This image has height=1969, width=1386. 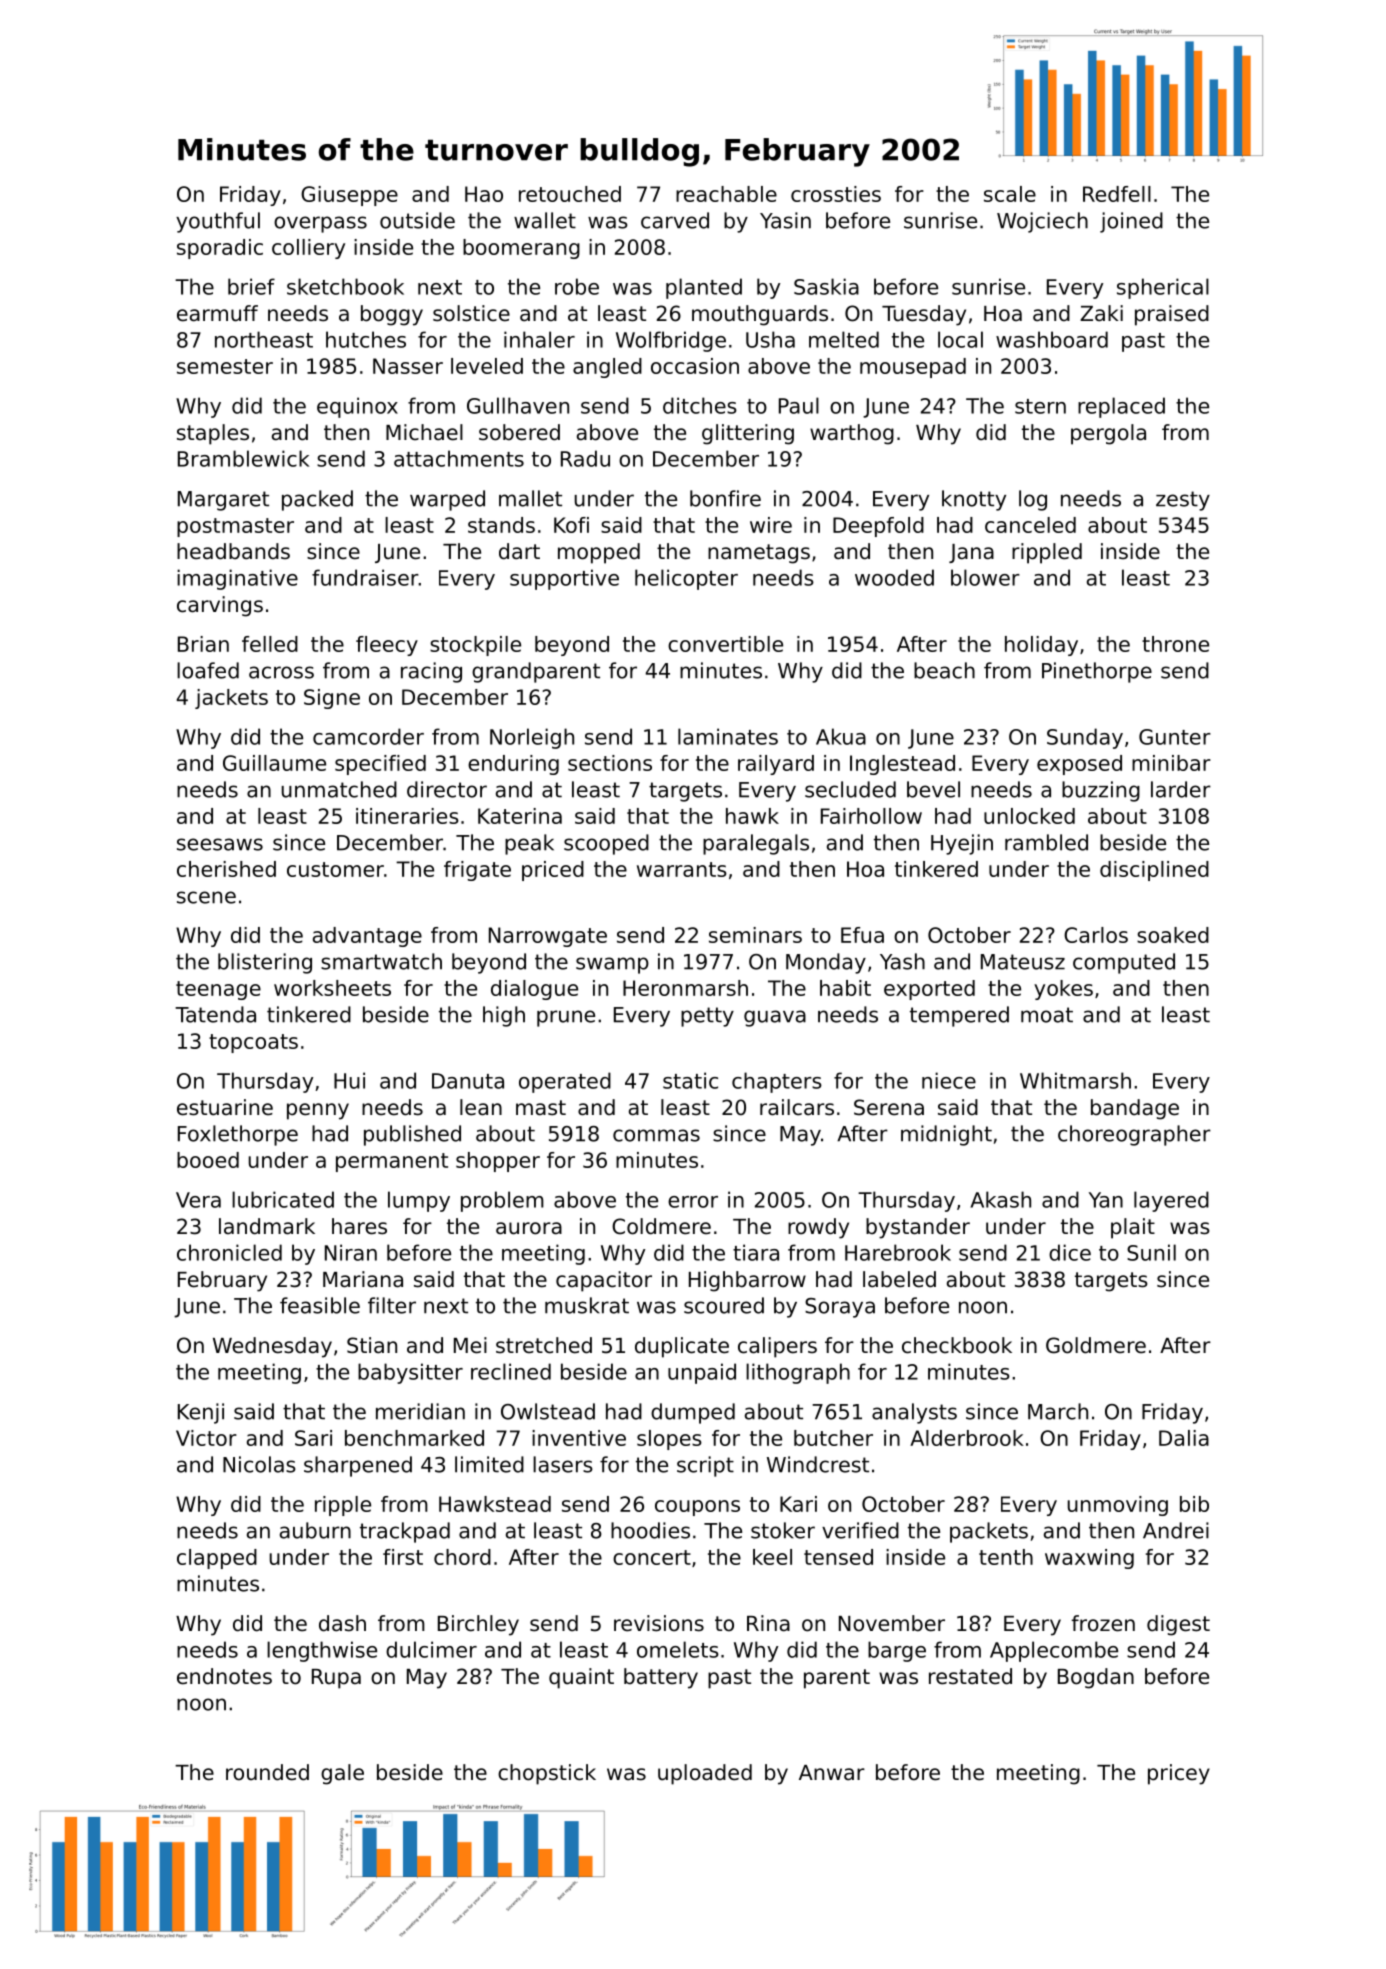 What do you see at coordinates (220, 249) in the image?
I see `sporadic` at bounding box center [220, 249].
